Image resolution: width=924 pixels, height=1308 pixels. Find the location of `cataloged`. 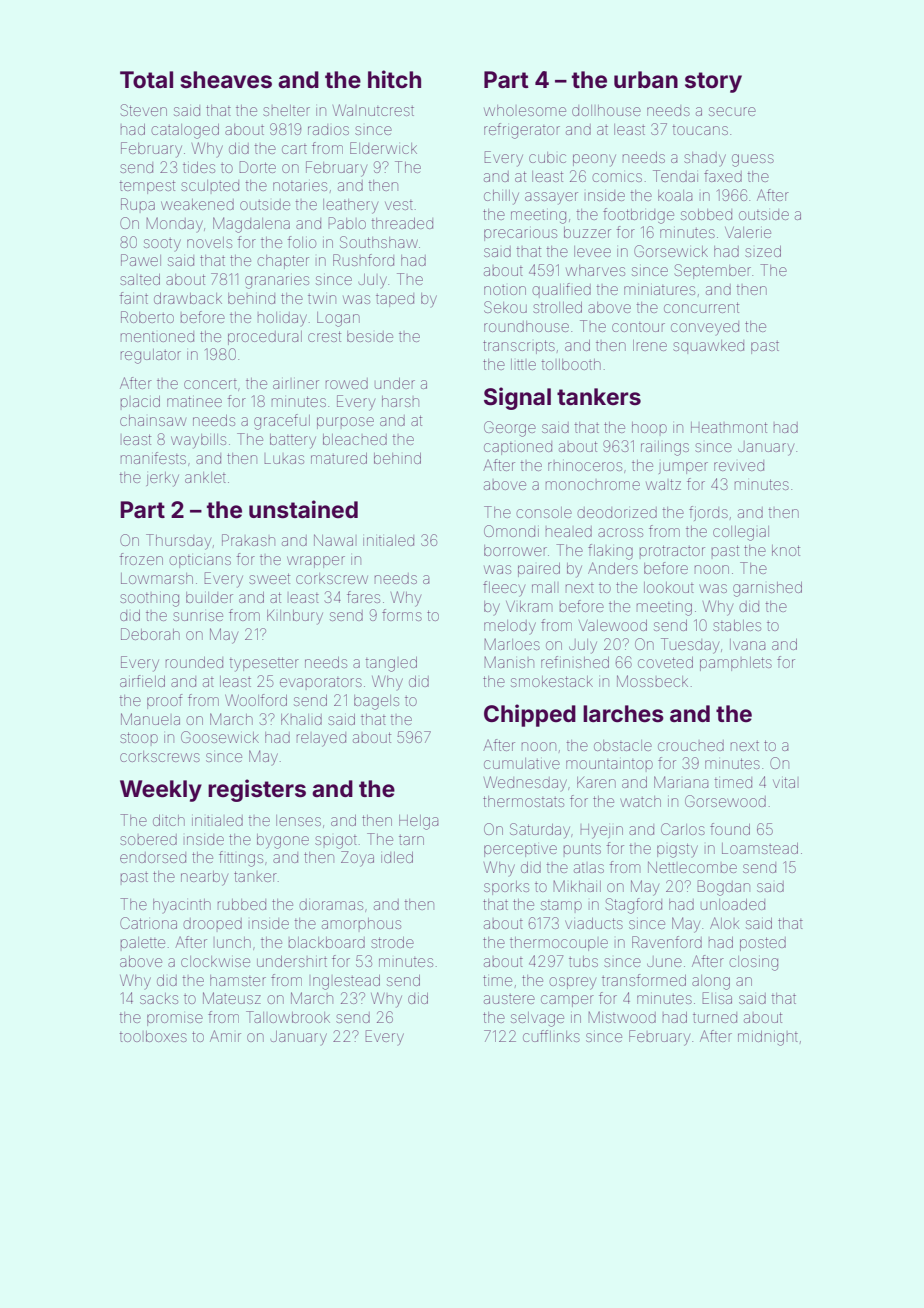

cataloged is located at coordinates (185, 131).
